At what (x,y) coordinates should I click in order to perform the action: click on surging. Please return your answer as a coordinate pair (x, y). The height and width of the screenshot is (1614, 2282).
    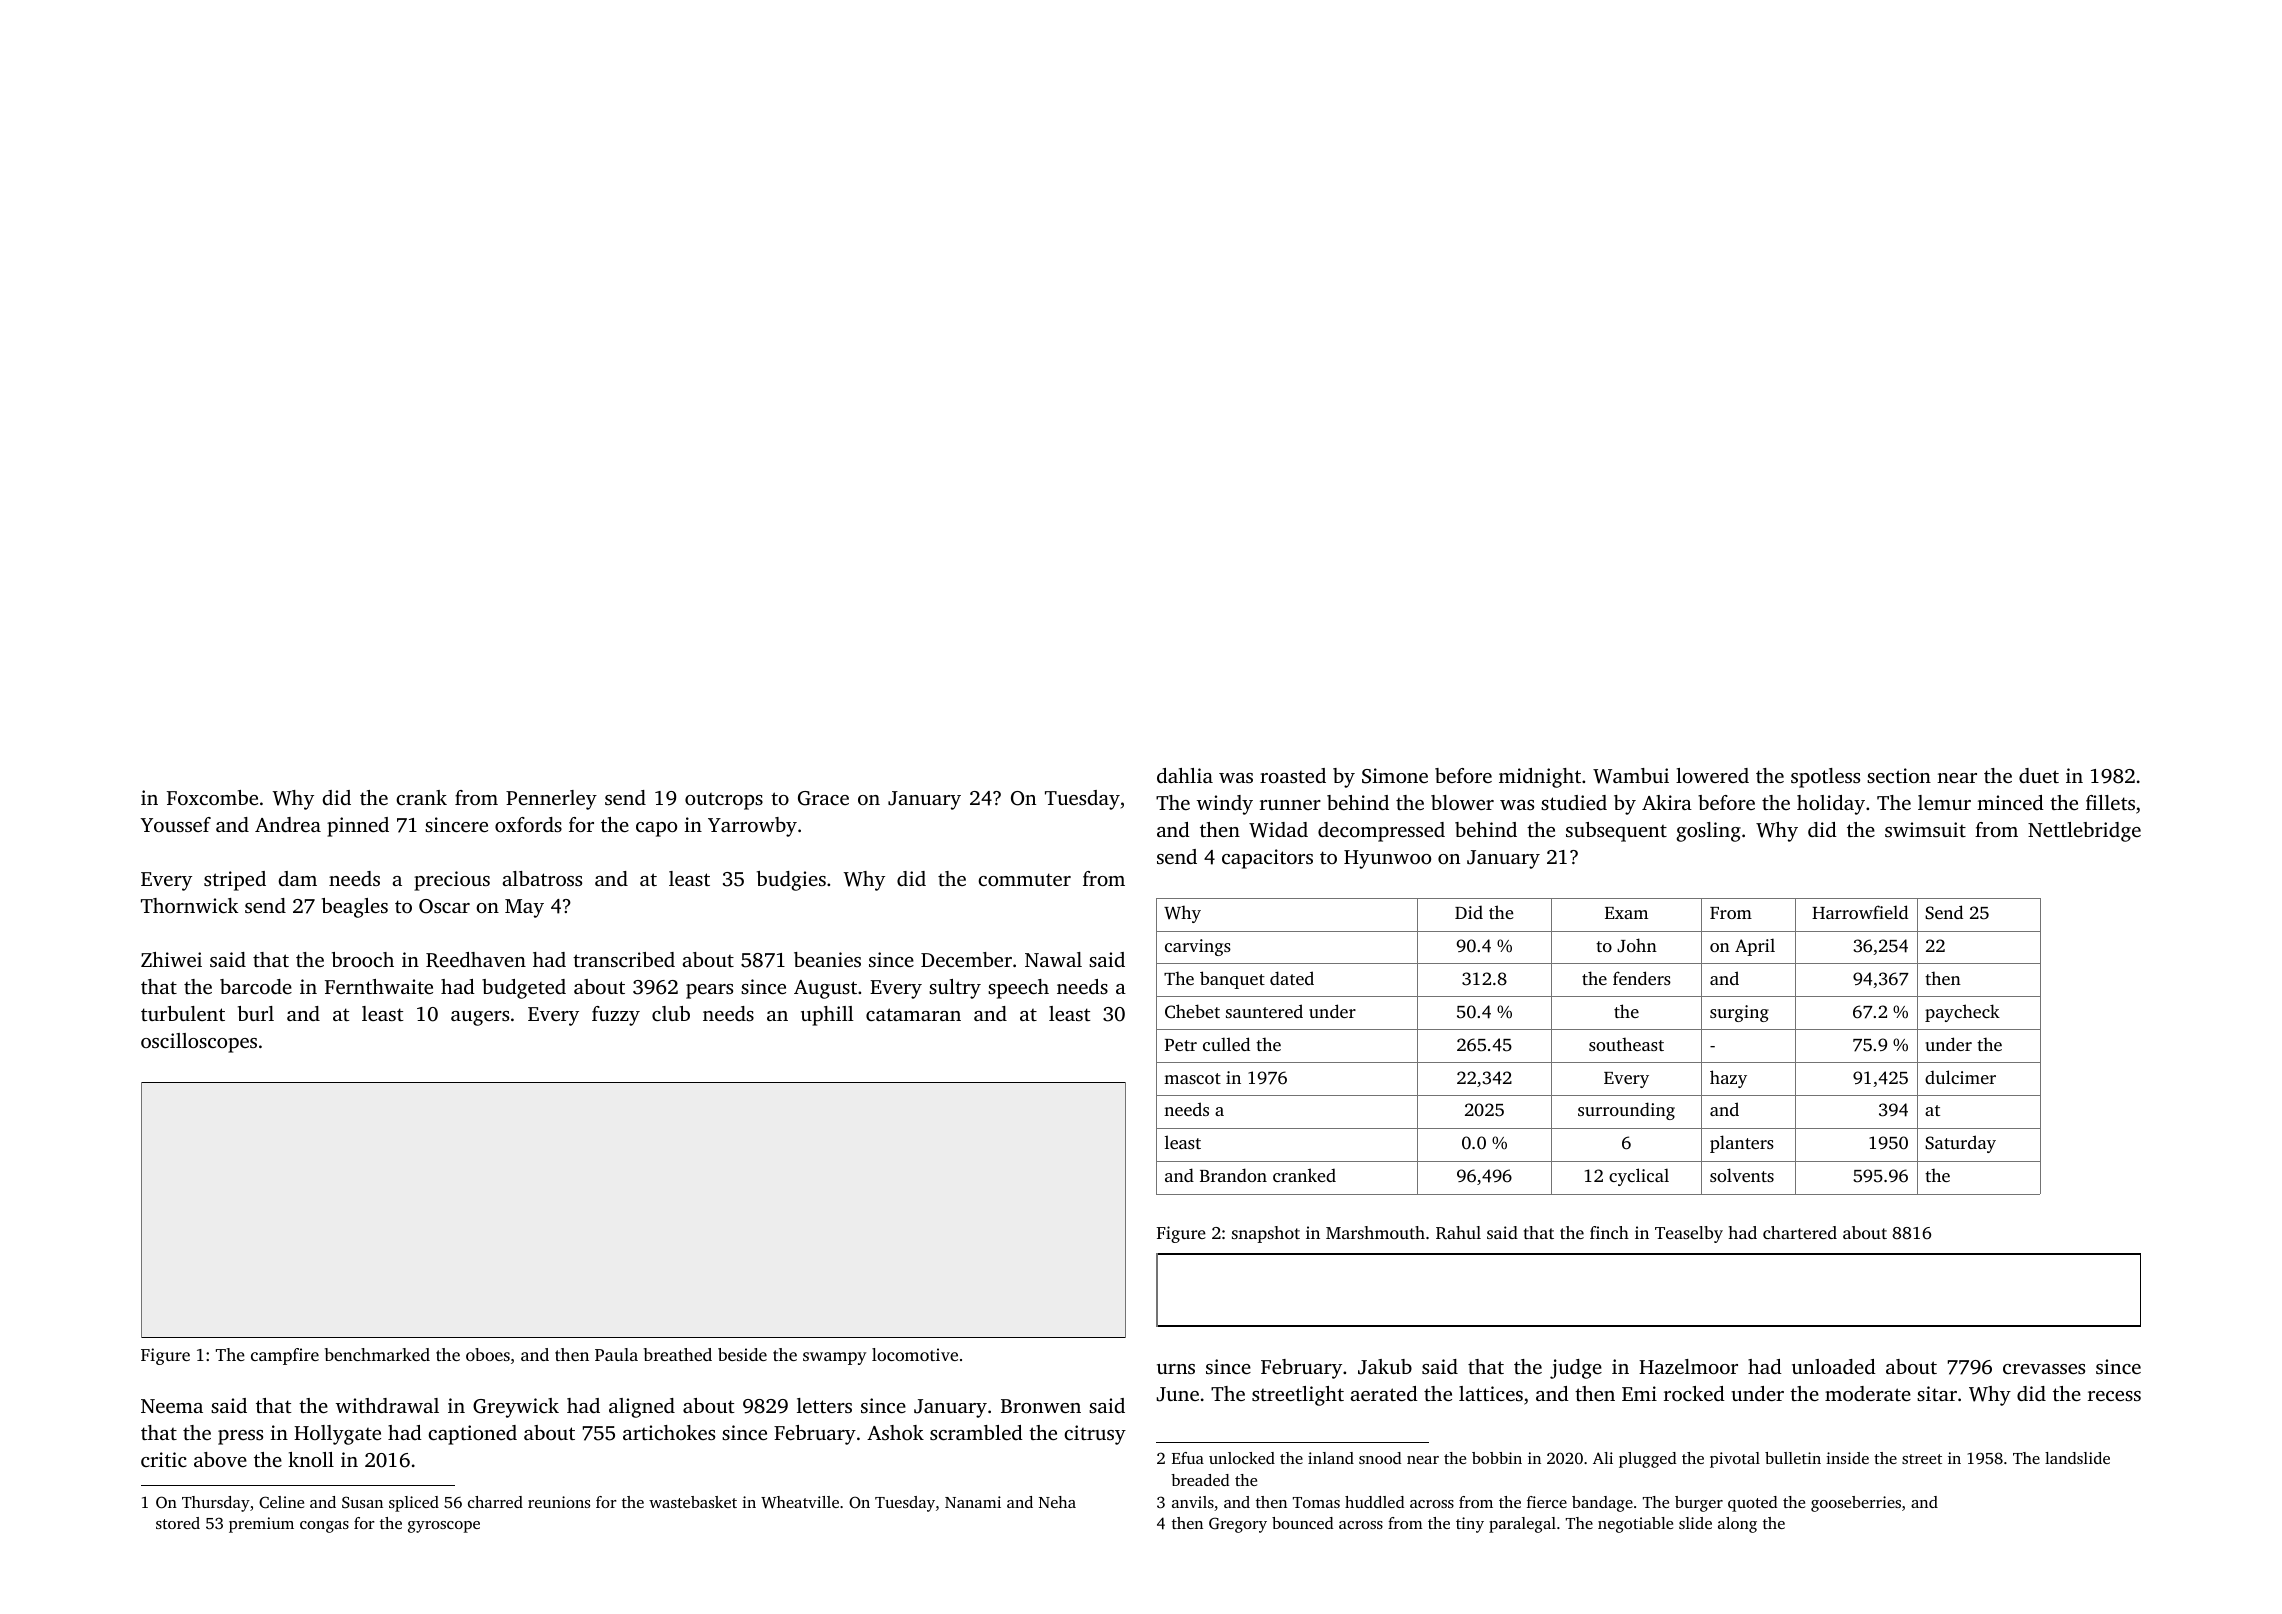
    Looking at the image, I should click on (1739, 1013).
